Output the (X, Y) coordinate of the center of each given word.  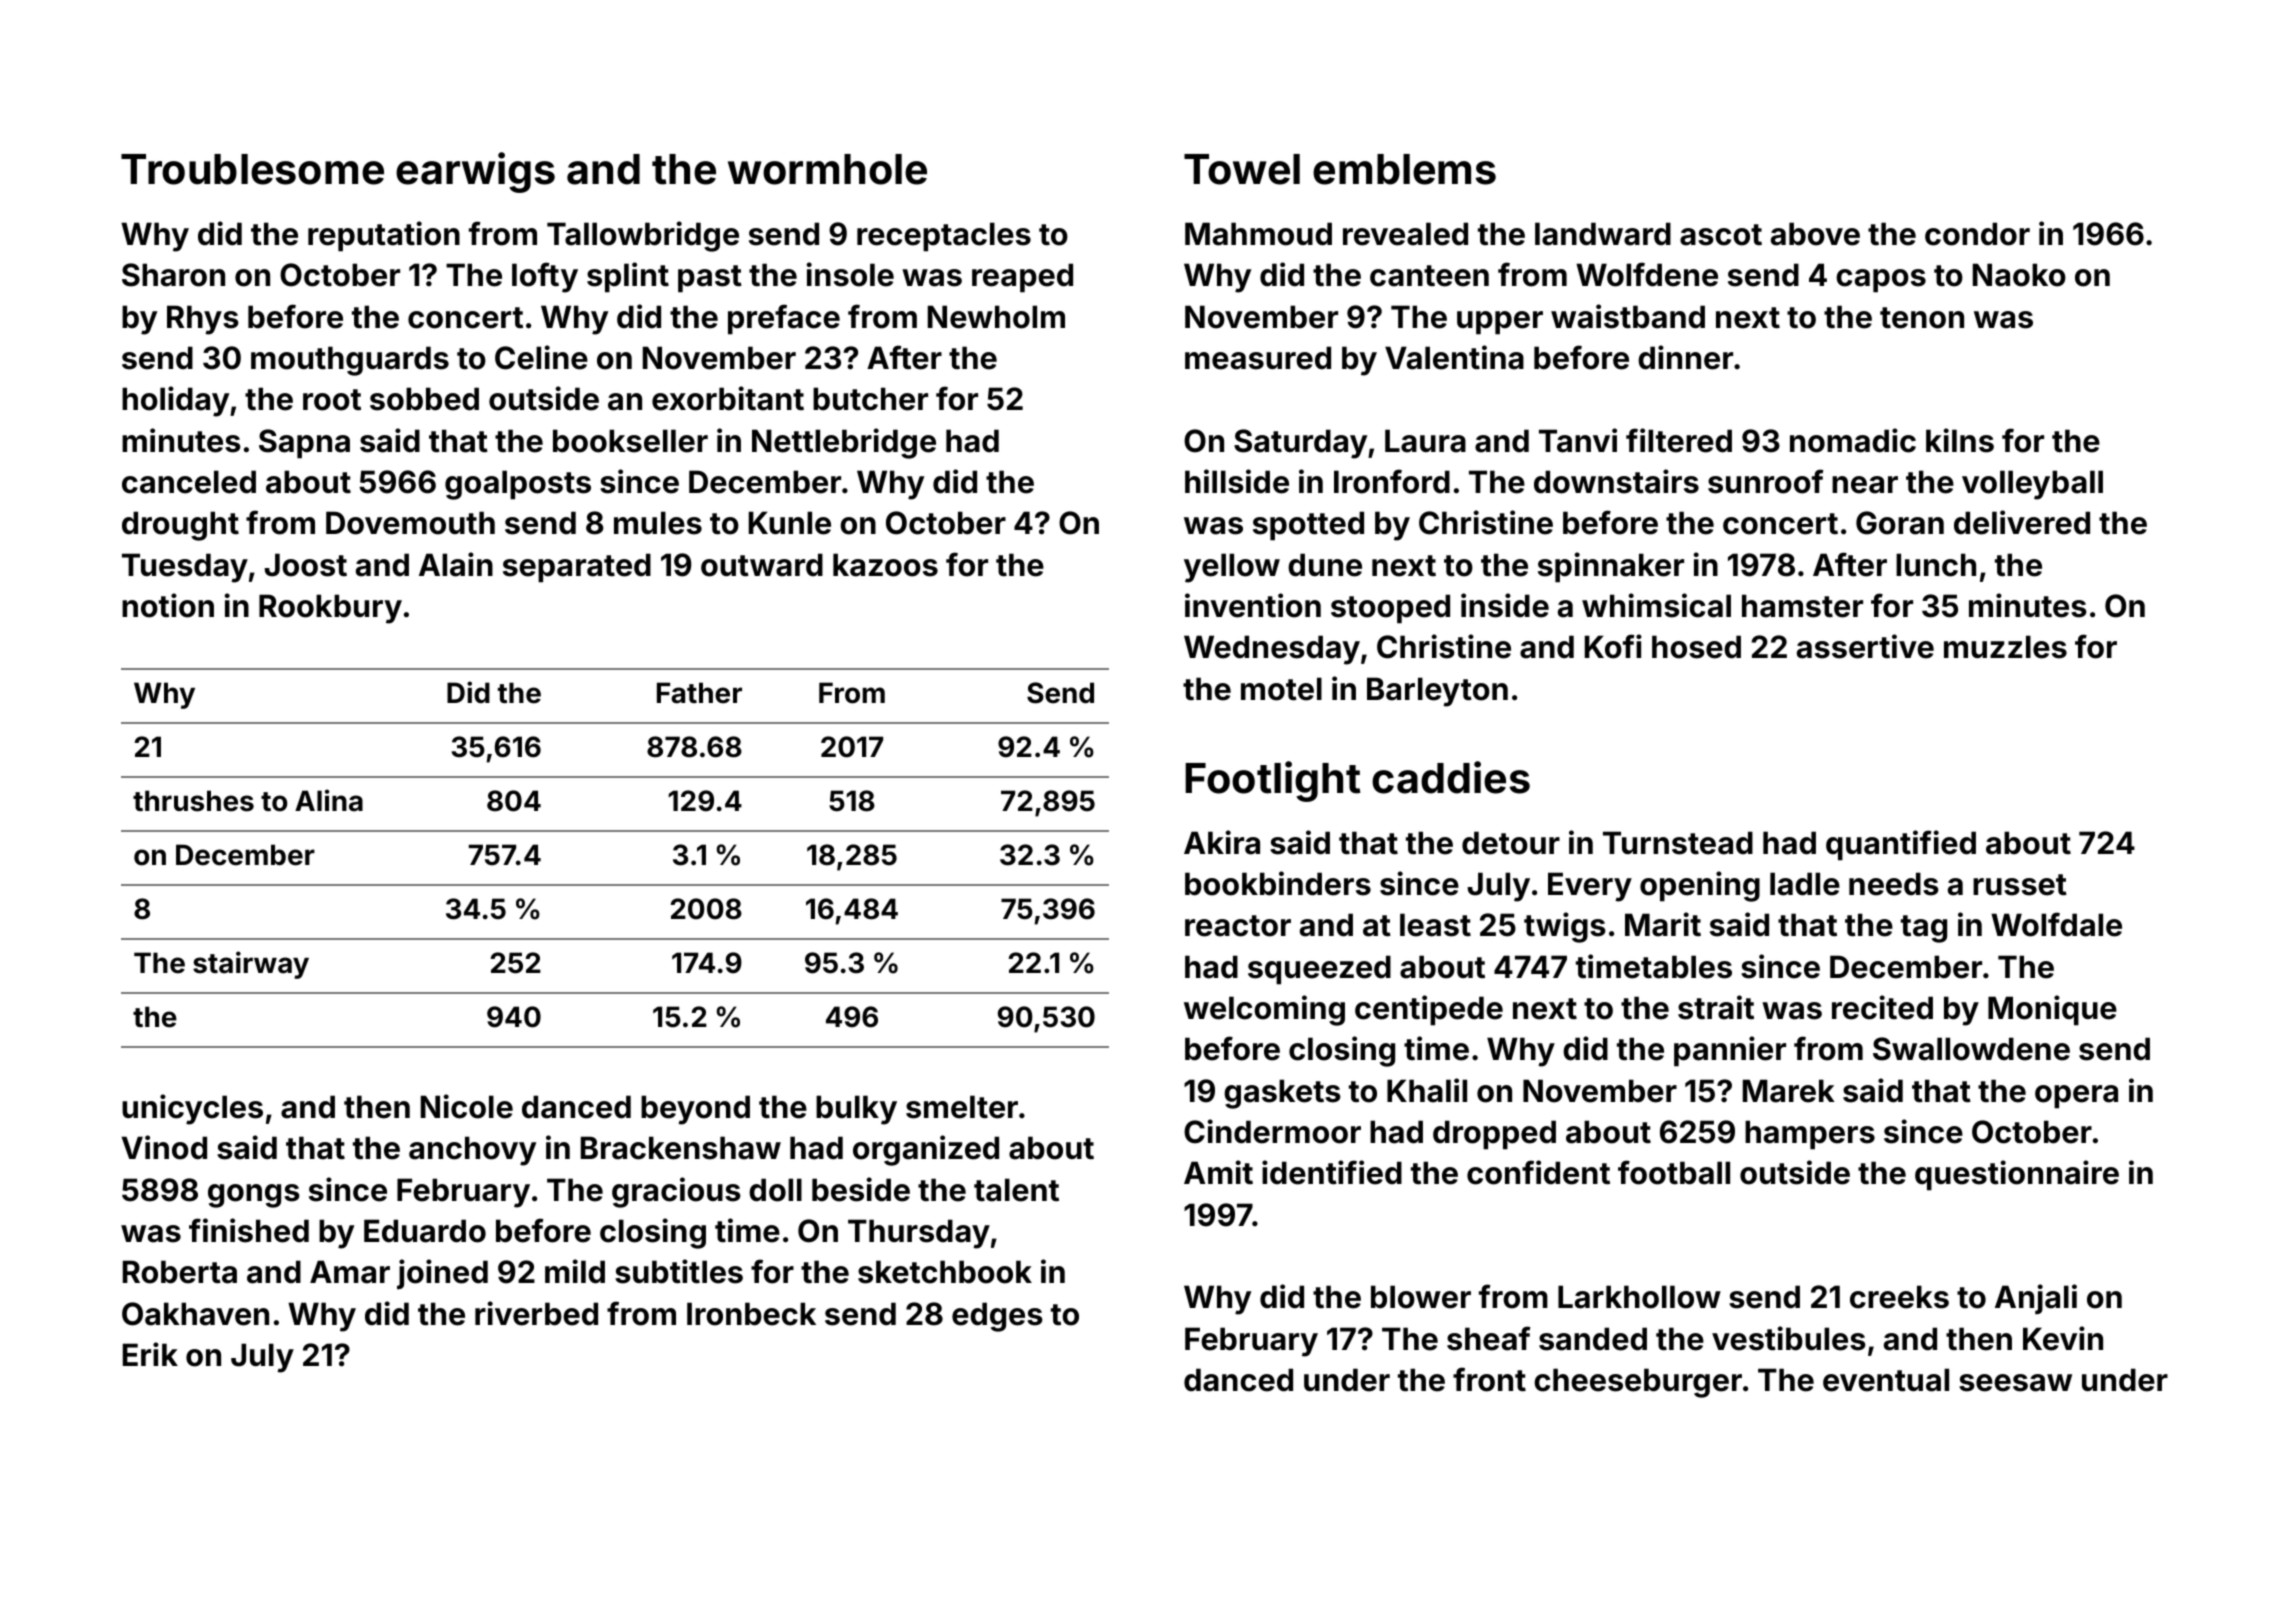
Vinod (164, 1147)
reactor (1238, 926)
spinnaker (1611, 567)
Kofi (1613, 646)
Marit (1663, 924)
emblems (1404, 169)
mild (575, 1271)
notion (168, 605)
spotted (1308, 526)
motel (1281, 689)
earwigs (475, 172)
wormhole (827, 169)
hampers (1810, 1135)
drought (180, 526)
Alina (329, 800)
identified (1332, 1172)
